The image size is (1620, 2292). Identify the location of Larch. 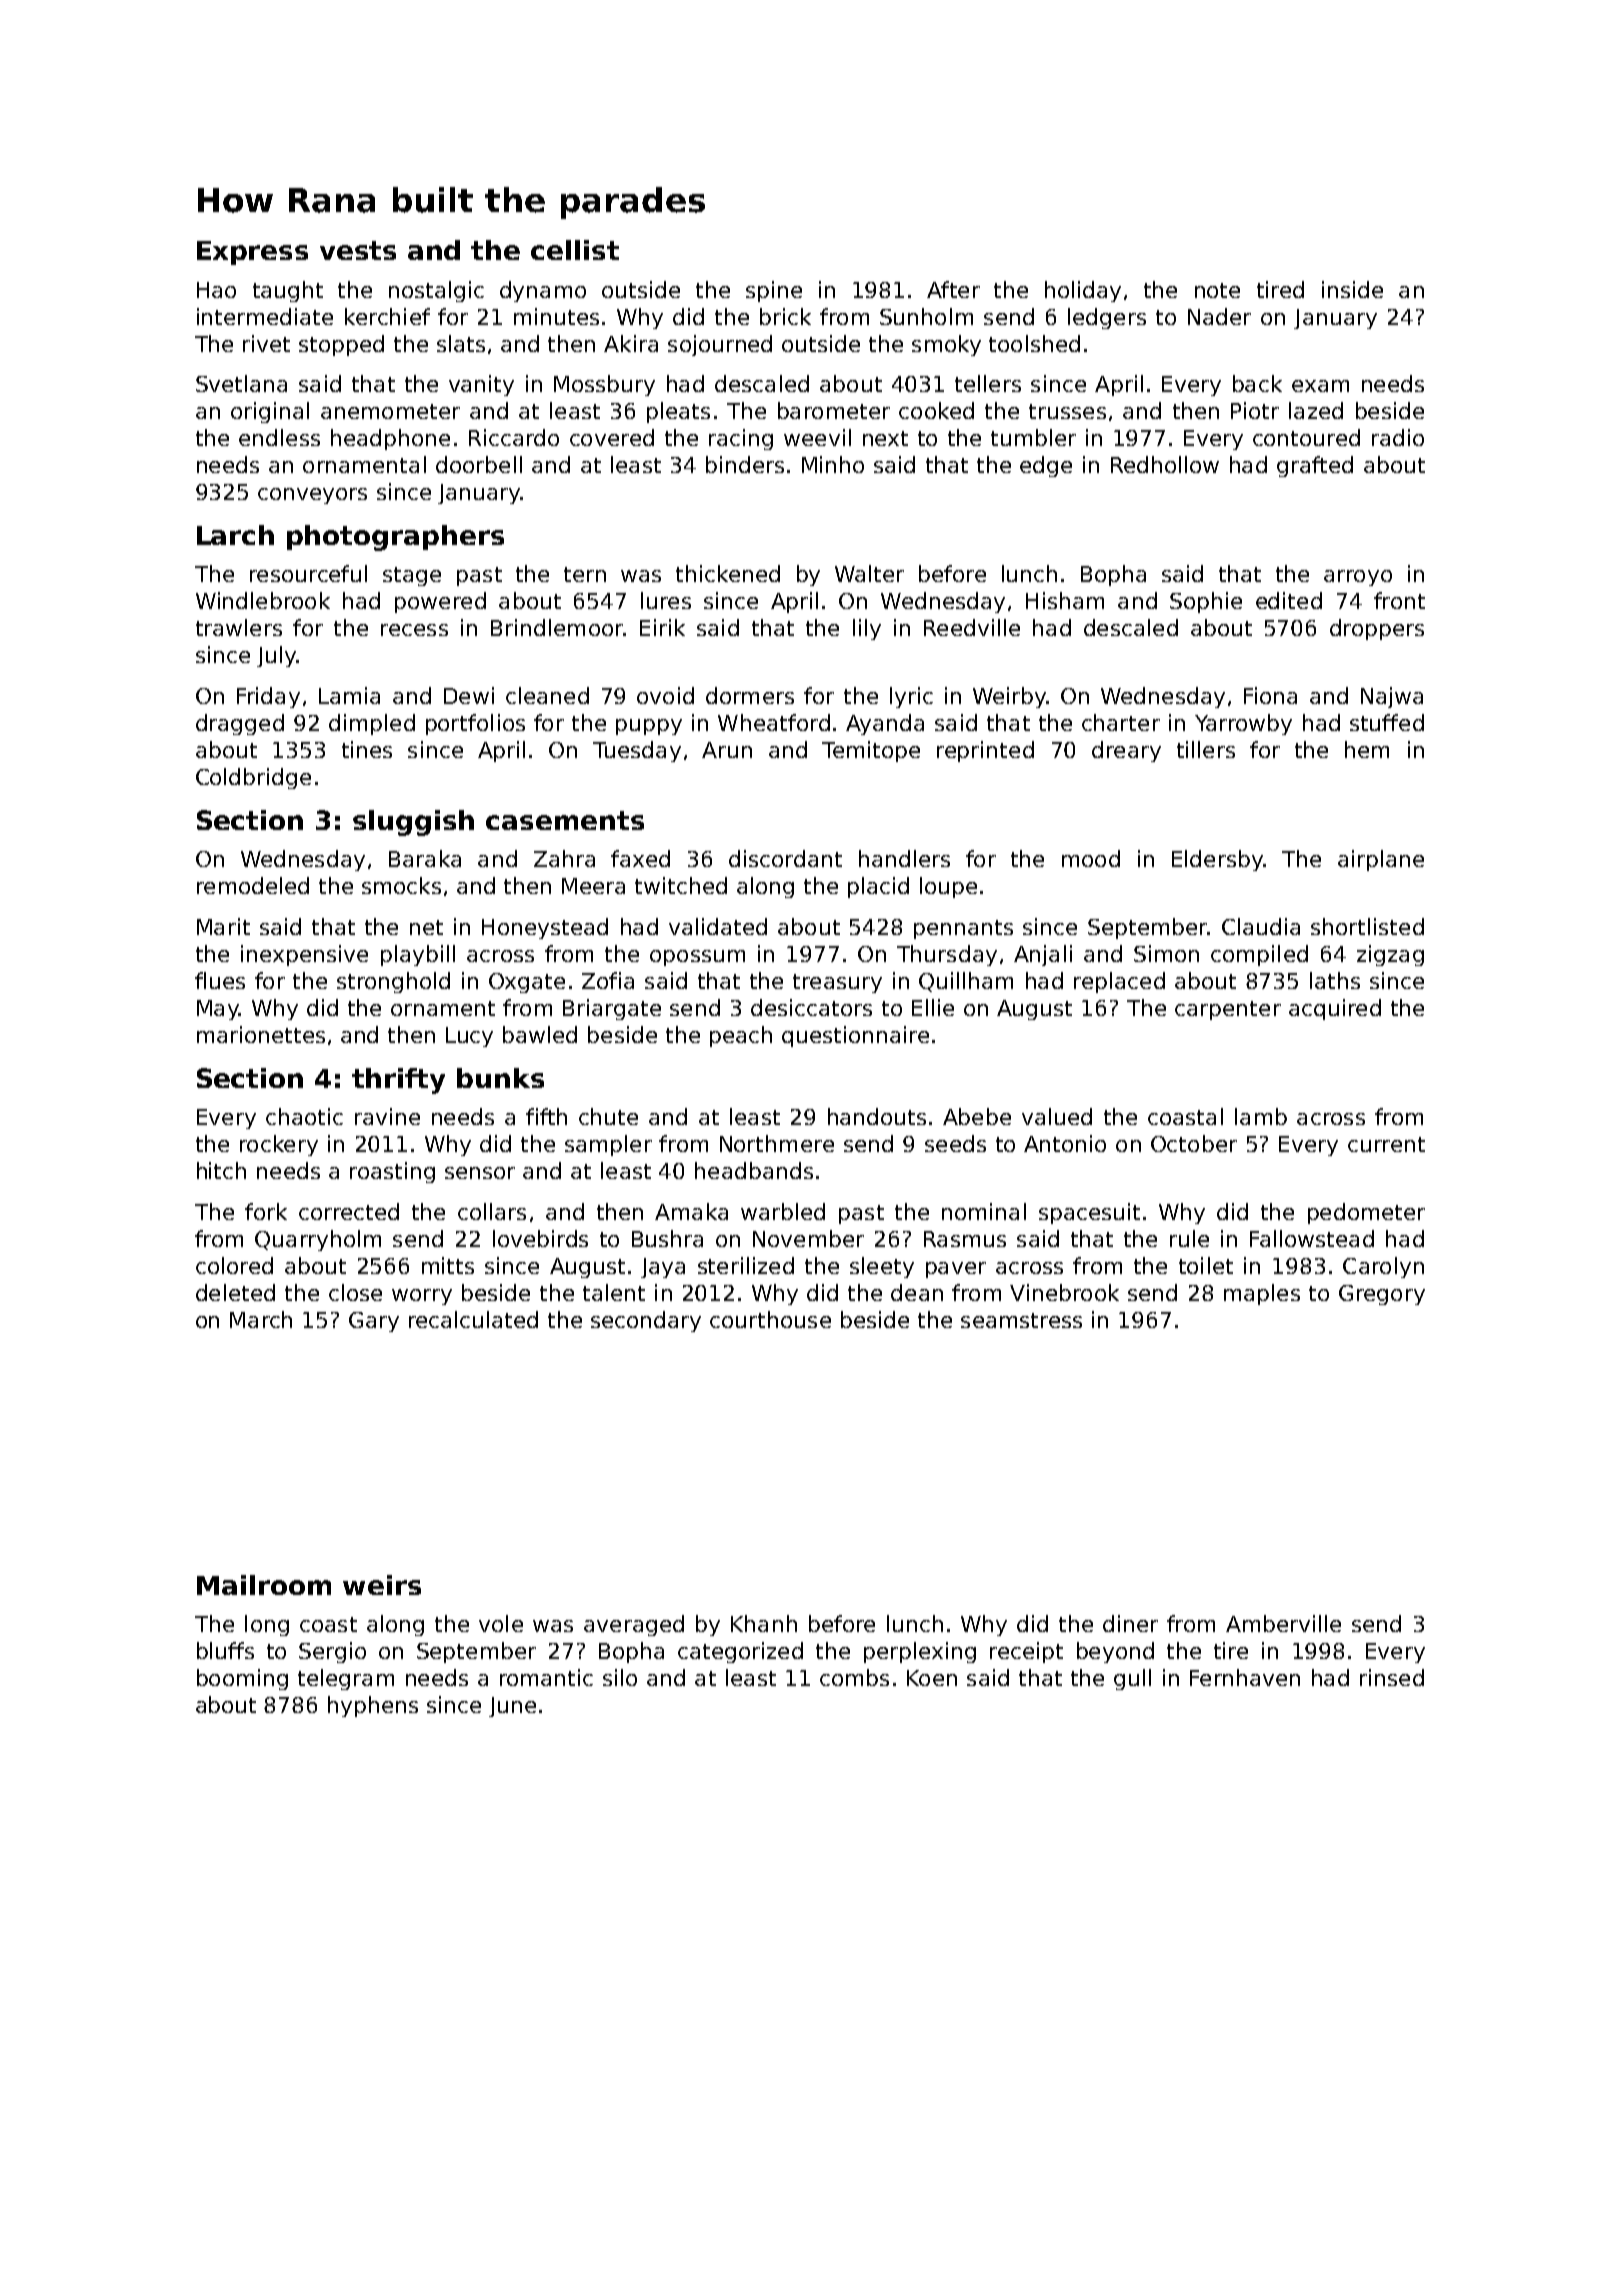
(235, 535).
